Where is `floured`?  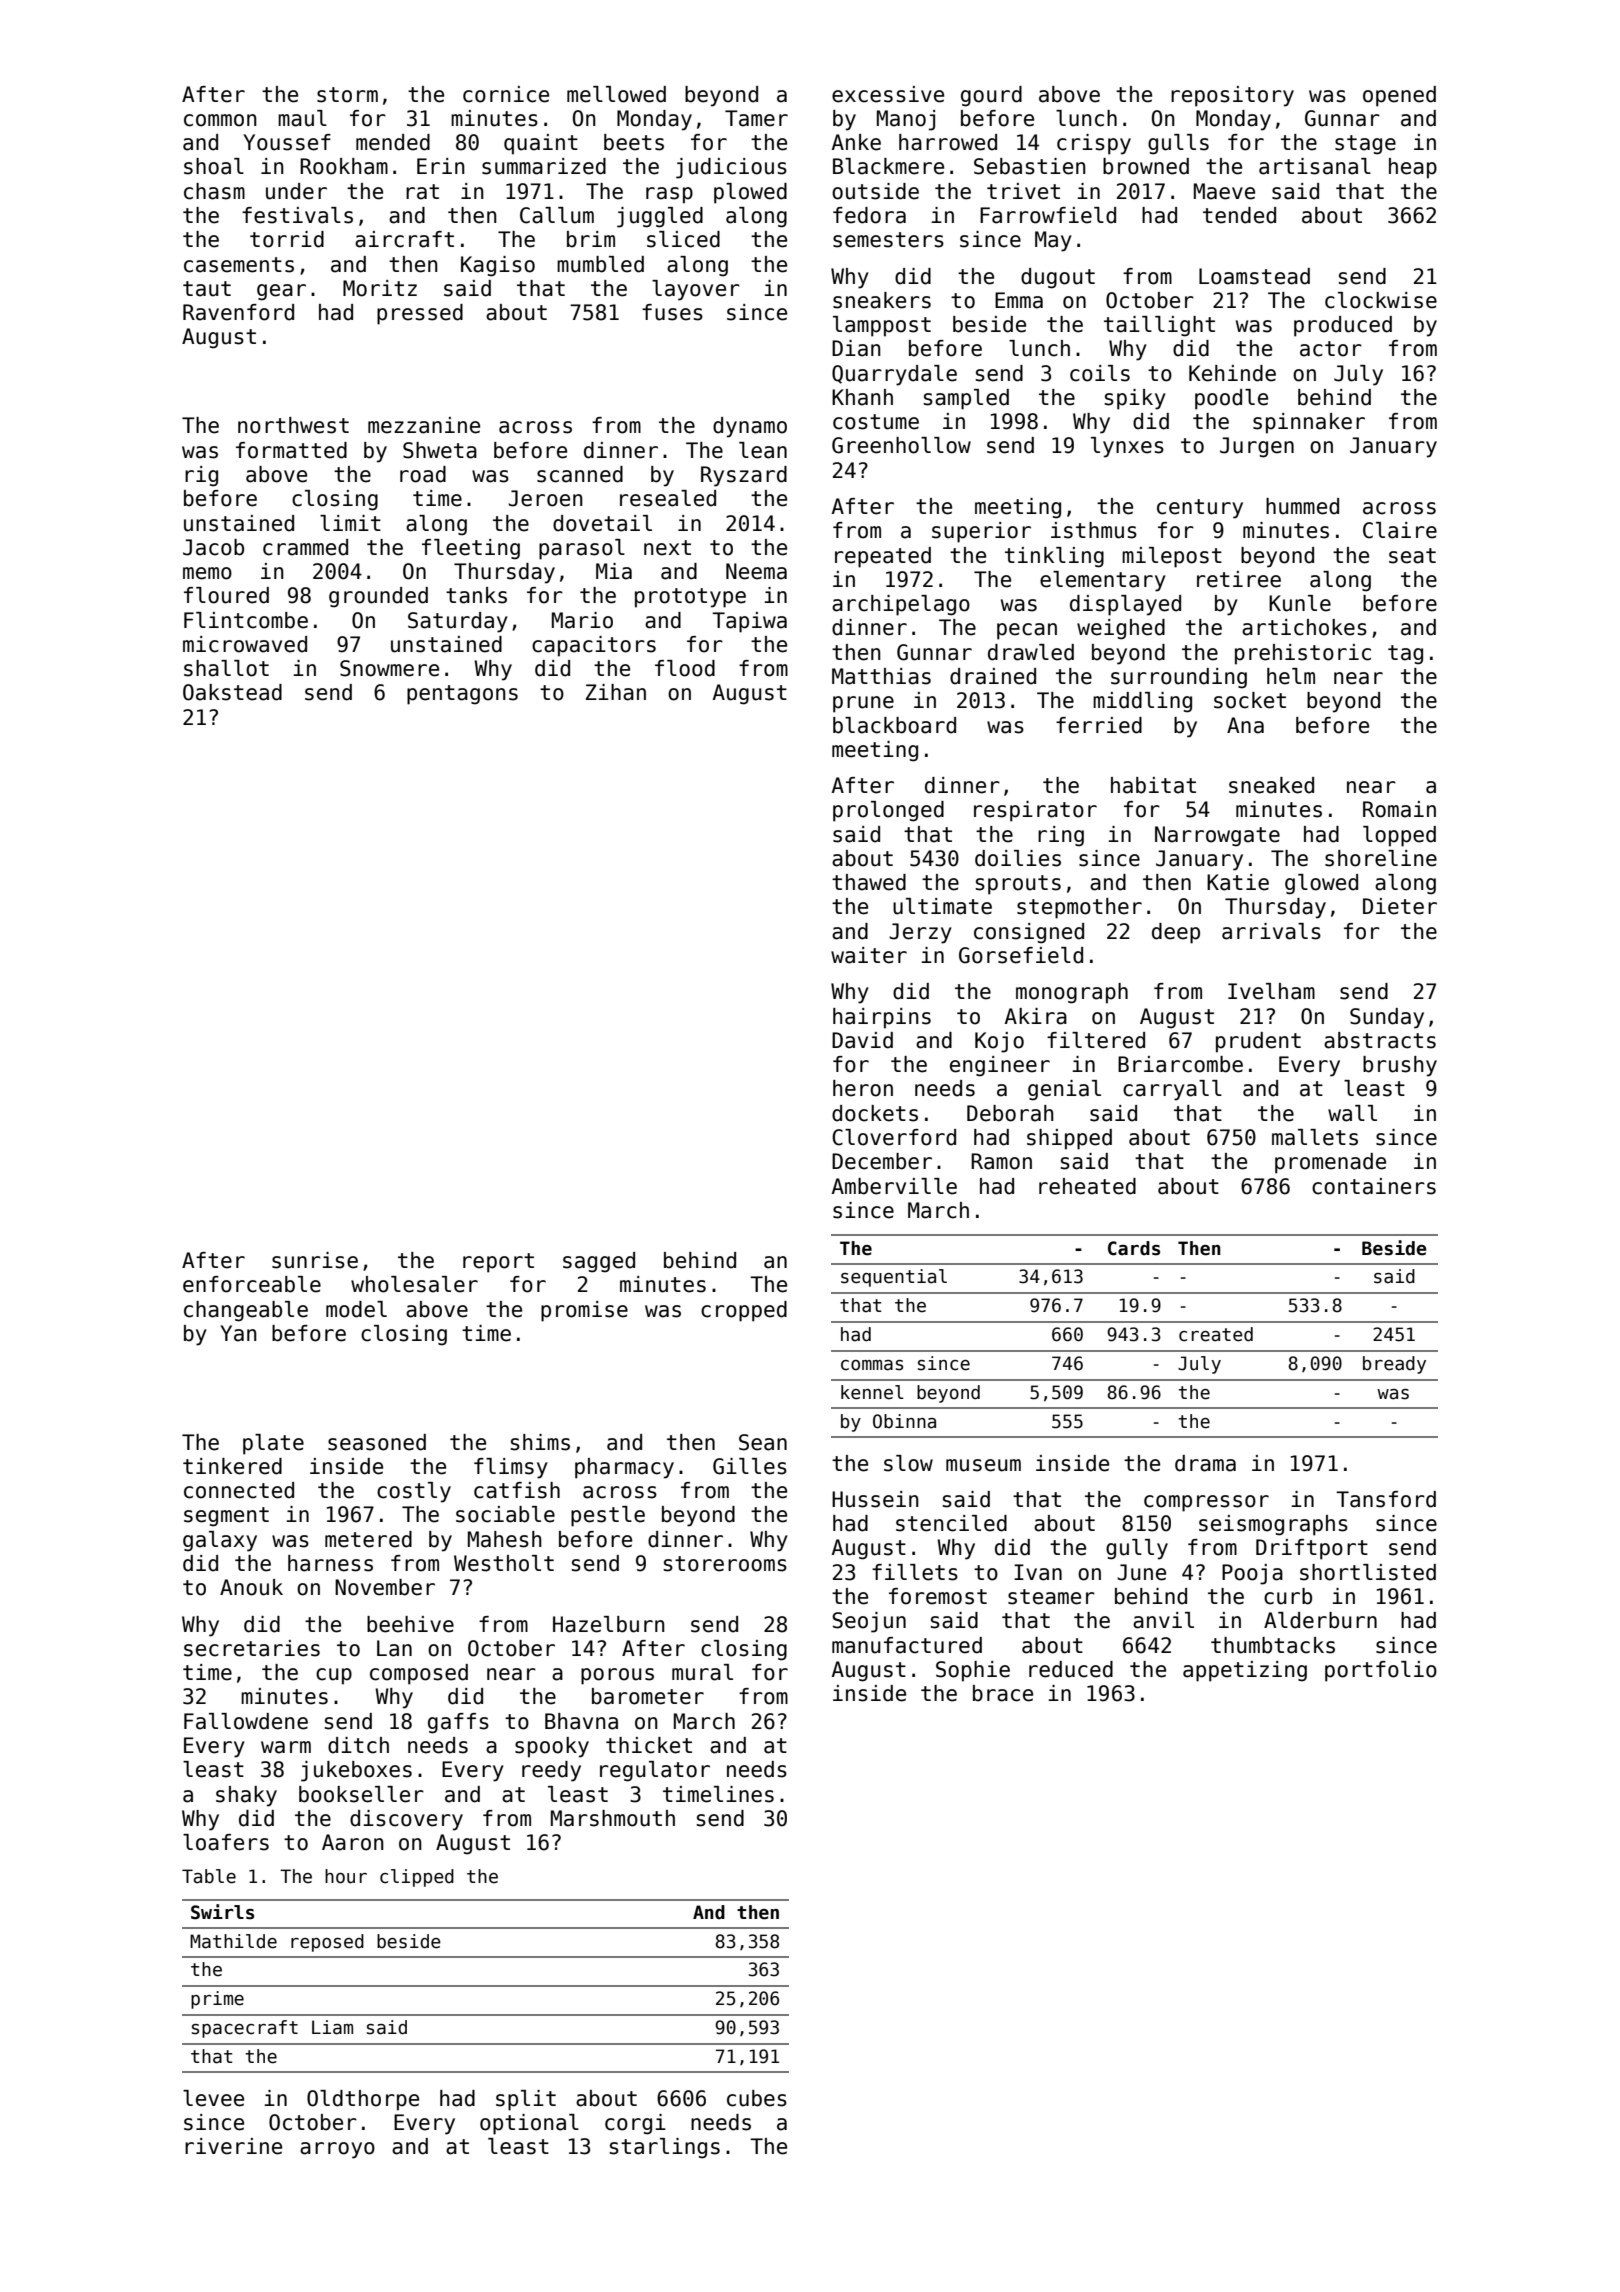
floured is located at coordinates (226, 595).
